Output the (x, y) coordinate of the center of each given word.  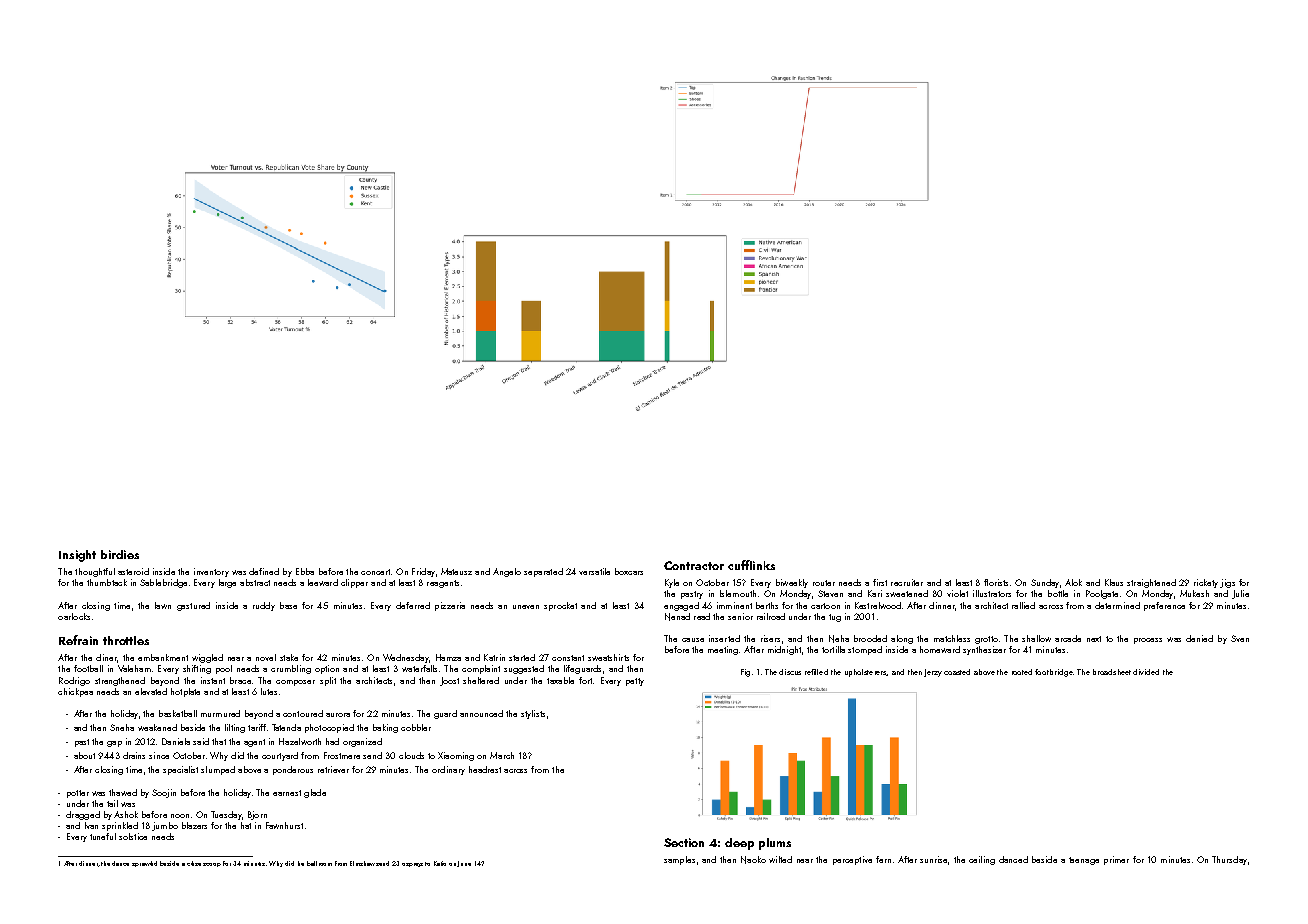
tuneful (103, 836)
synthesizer (984, 650)
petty (635, 682)
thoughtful (95, 572)
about (84, 755)
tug (835, 618)
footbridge (1054, 673)
